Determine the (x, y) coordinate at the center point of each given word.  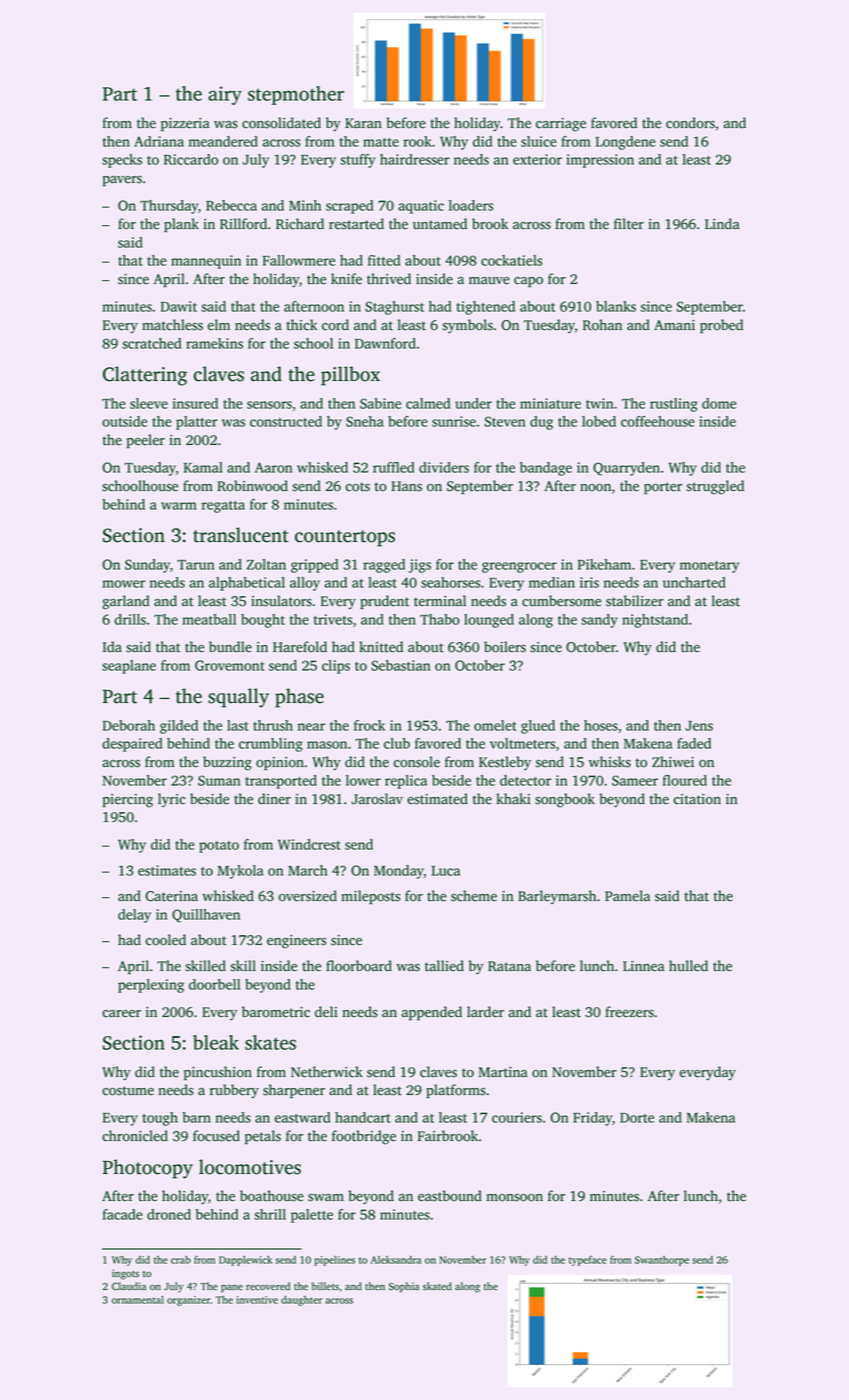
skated (437, 1286)
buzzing (227, 763)
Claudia (129, 1286)
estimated (437, 799)
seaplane (129, 667)
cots (358, 487)
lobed (599, 421)
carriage (561, 125)
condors (690, 123)
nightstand (655, 621)
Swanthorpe (662, 1261)
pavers (122, 181)
